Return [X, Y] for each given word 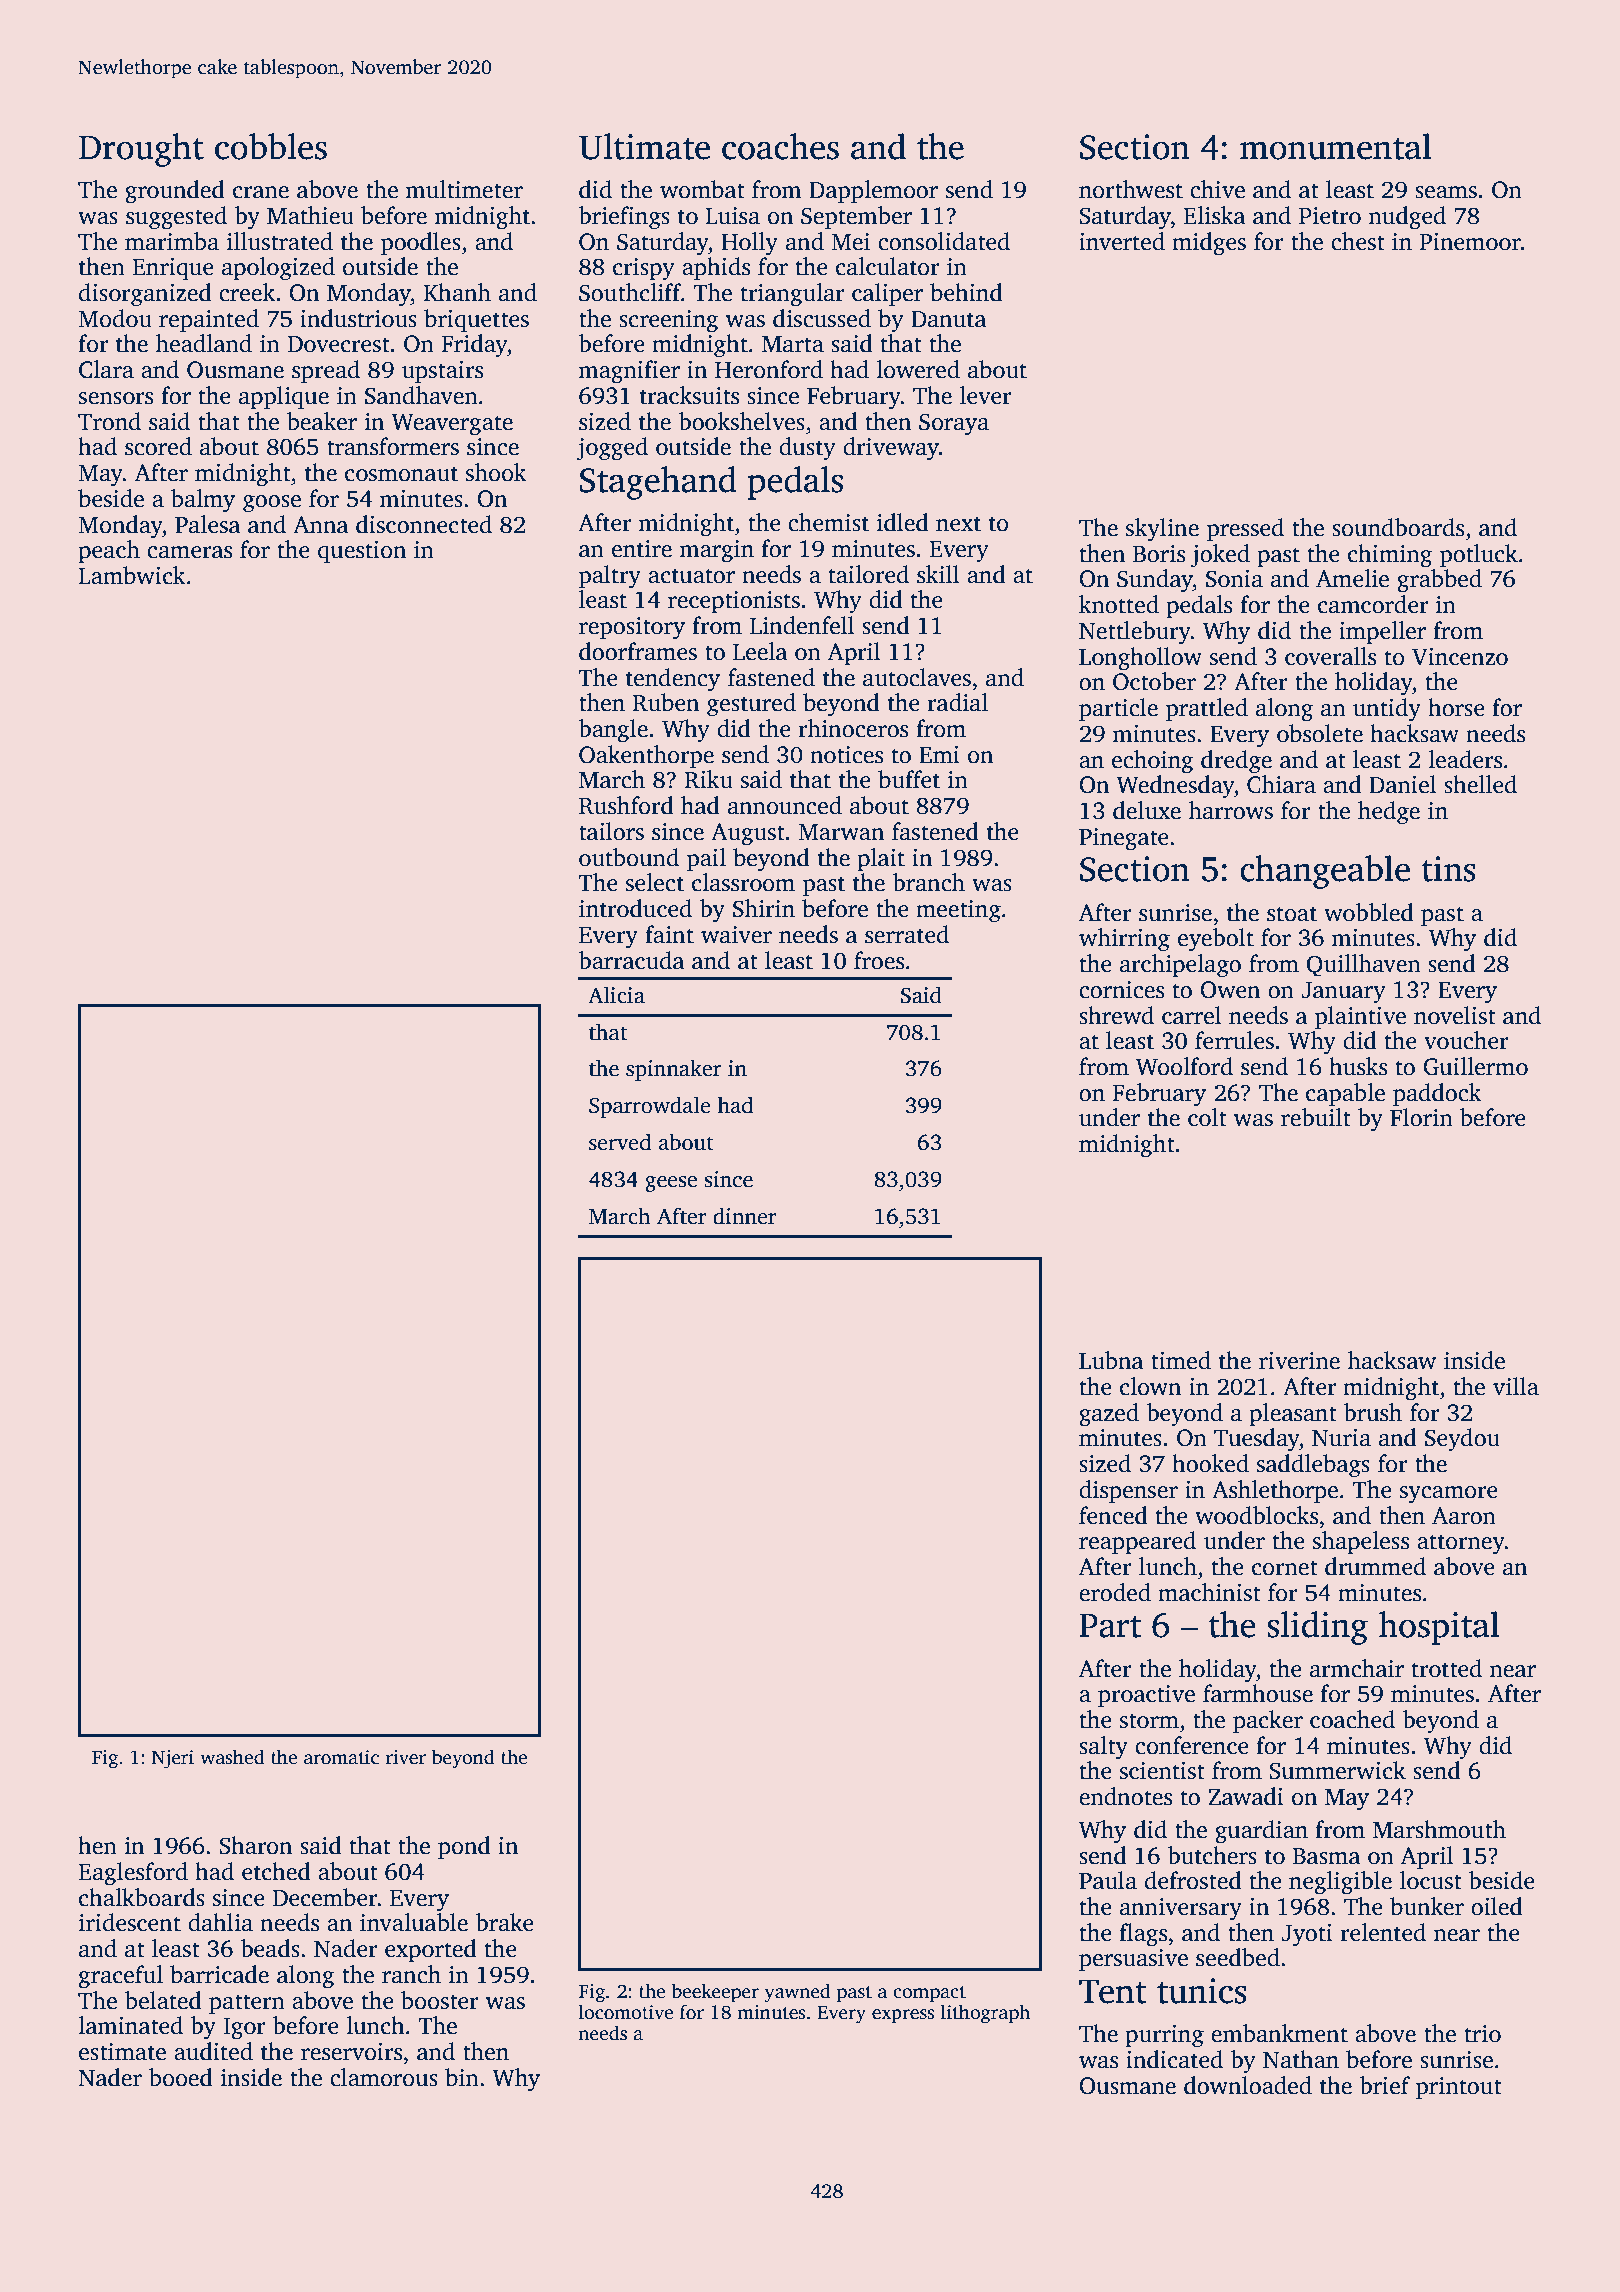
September [856, 217]
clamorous [384, 2077]
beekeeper [715, 1993]
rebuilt [1316, 1117]
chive [1217, 189]
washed [232, 1757]
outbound [629, 857]
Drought [141, 150]
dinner [745, 1216]
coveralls [1330, 656]
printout [1459, 2088]
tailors [611, 831]
